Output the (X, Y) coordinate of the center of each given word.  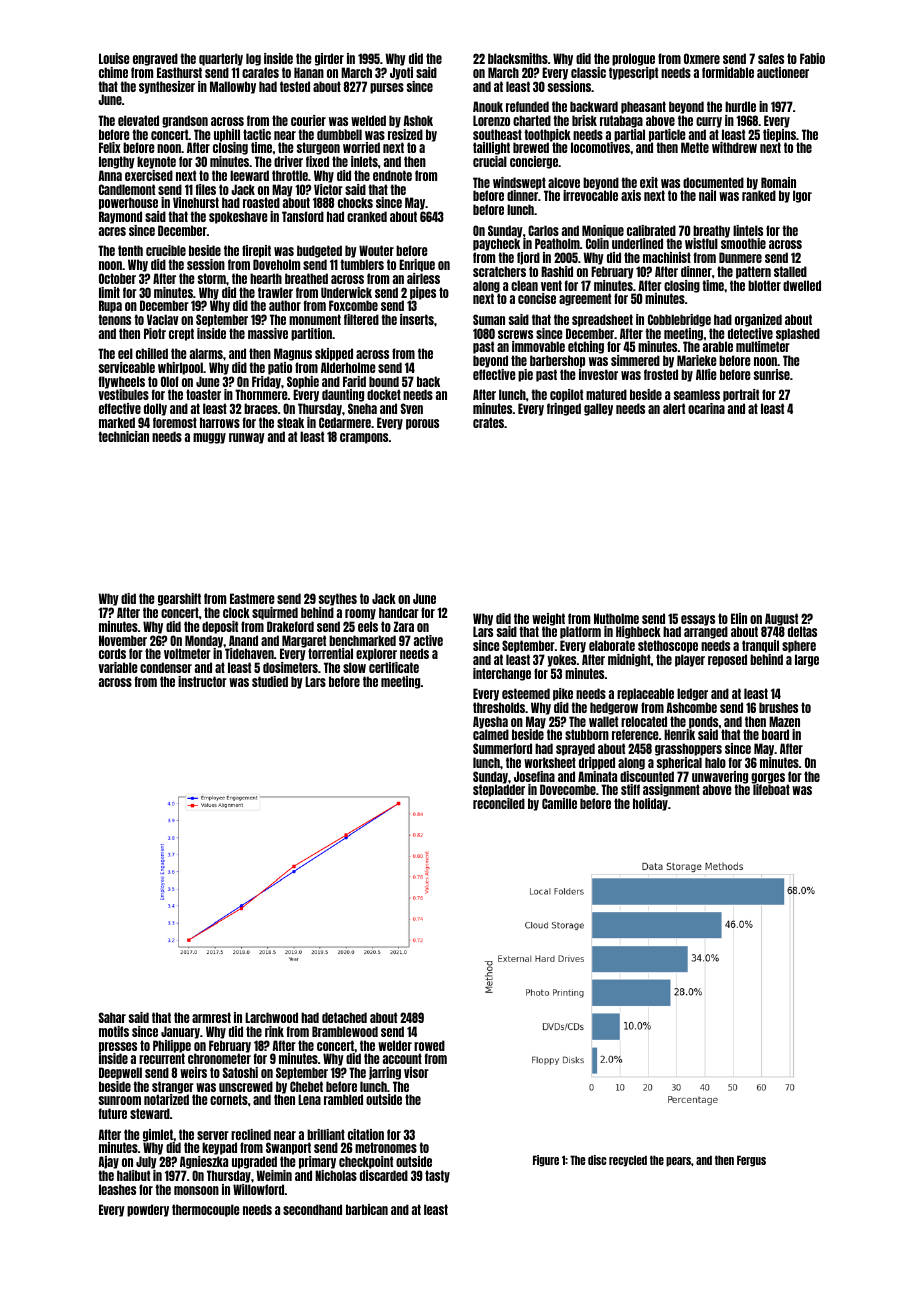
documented (713, 182)
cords (112, 653)
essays (697, 621)
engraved (155, 59)
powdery (148, 1210)
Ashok (418, 120)
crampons (364, 438)
